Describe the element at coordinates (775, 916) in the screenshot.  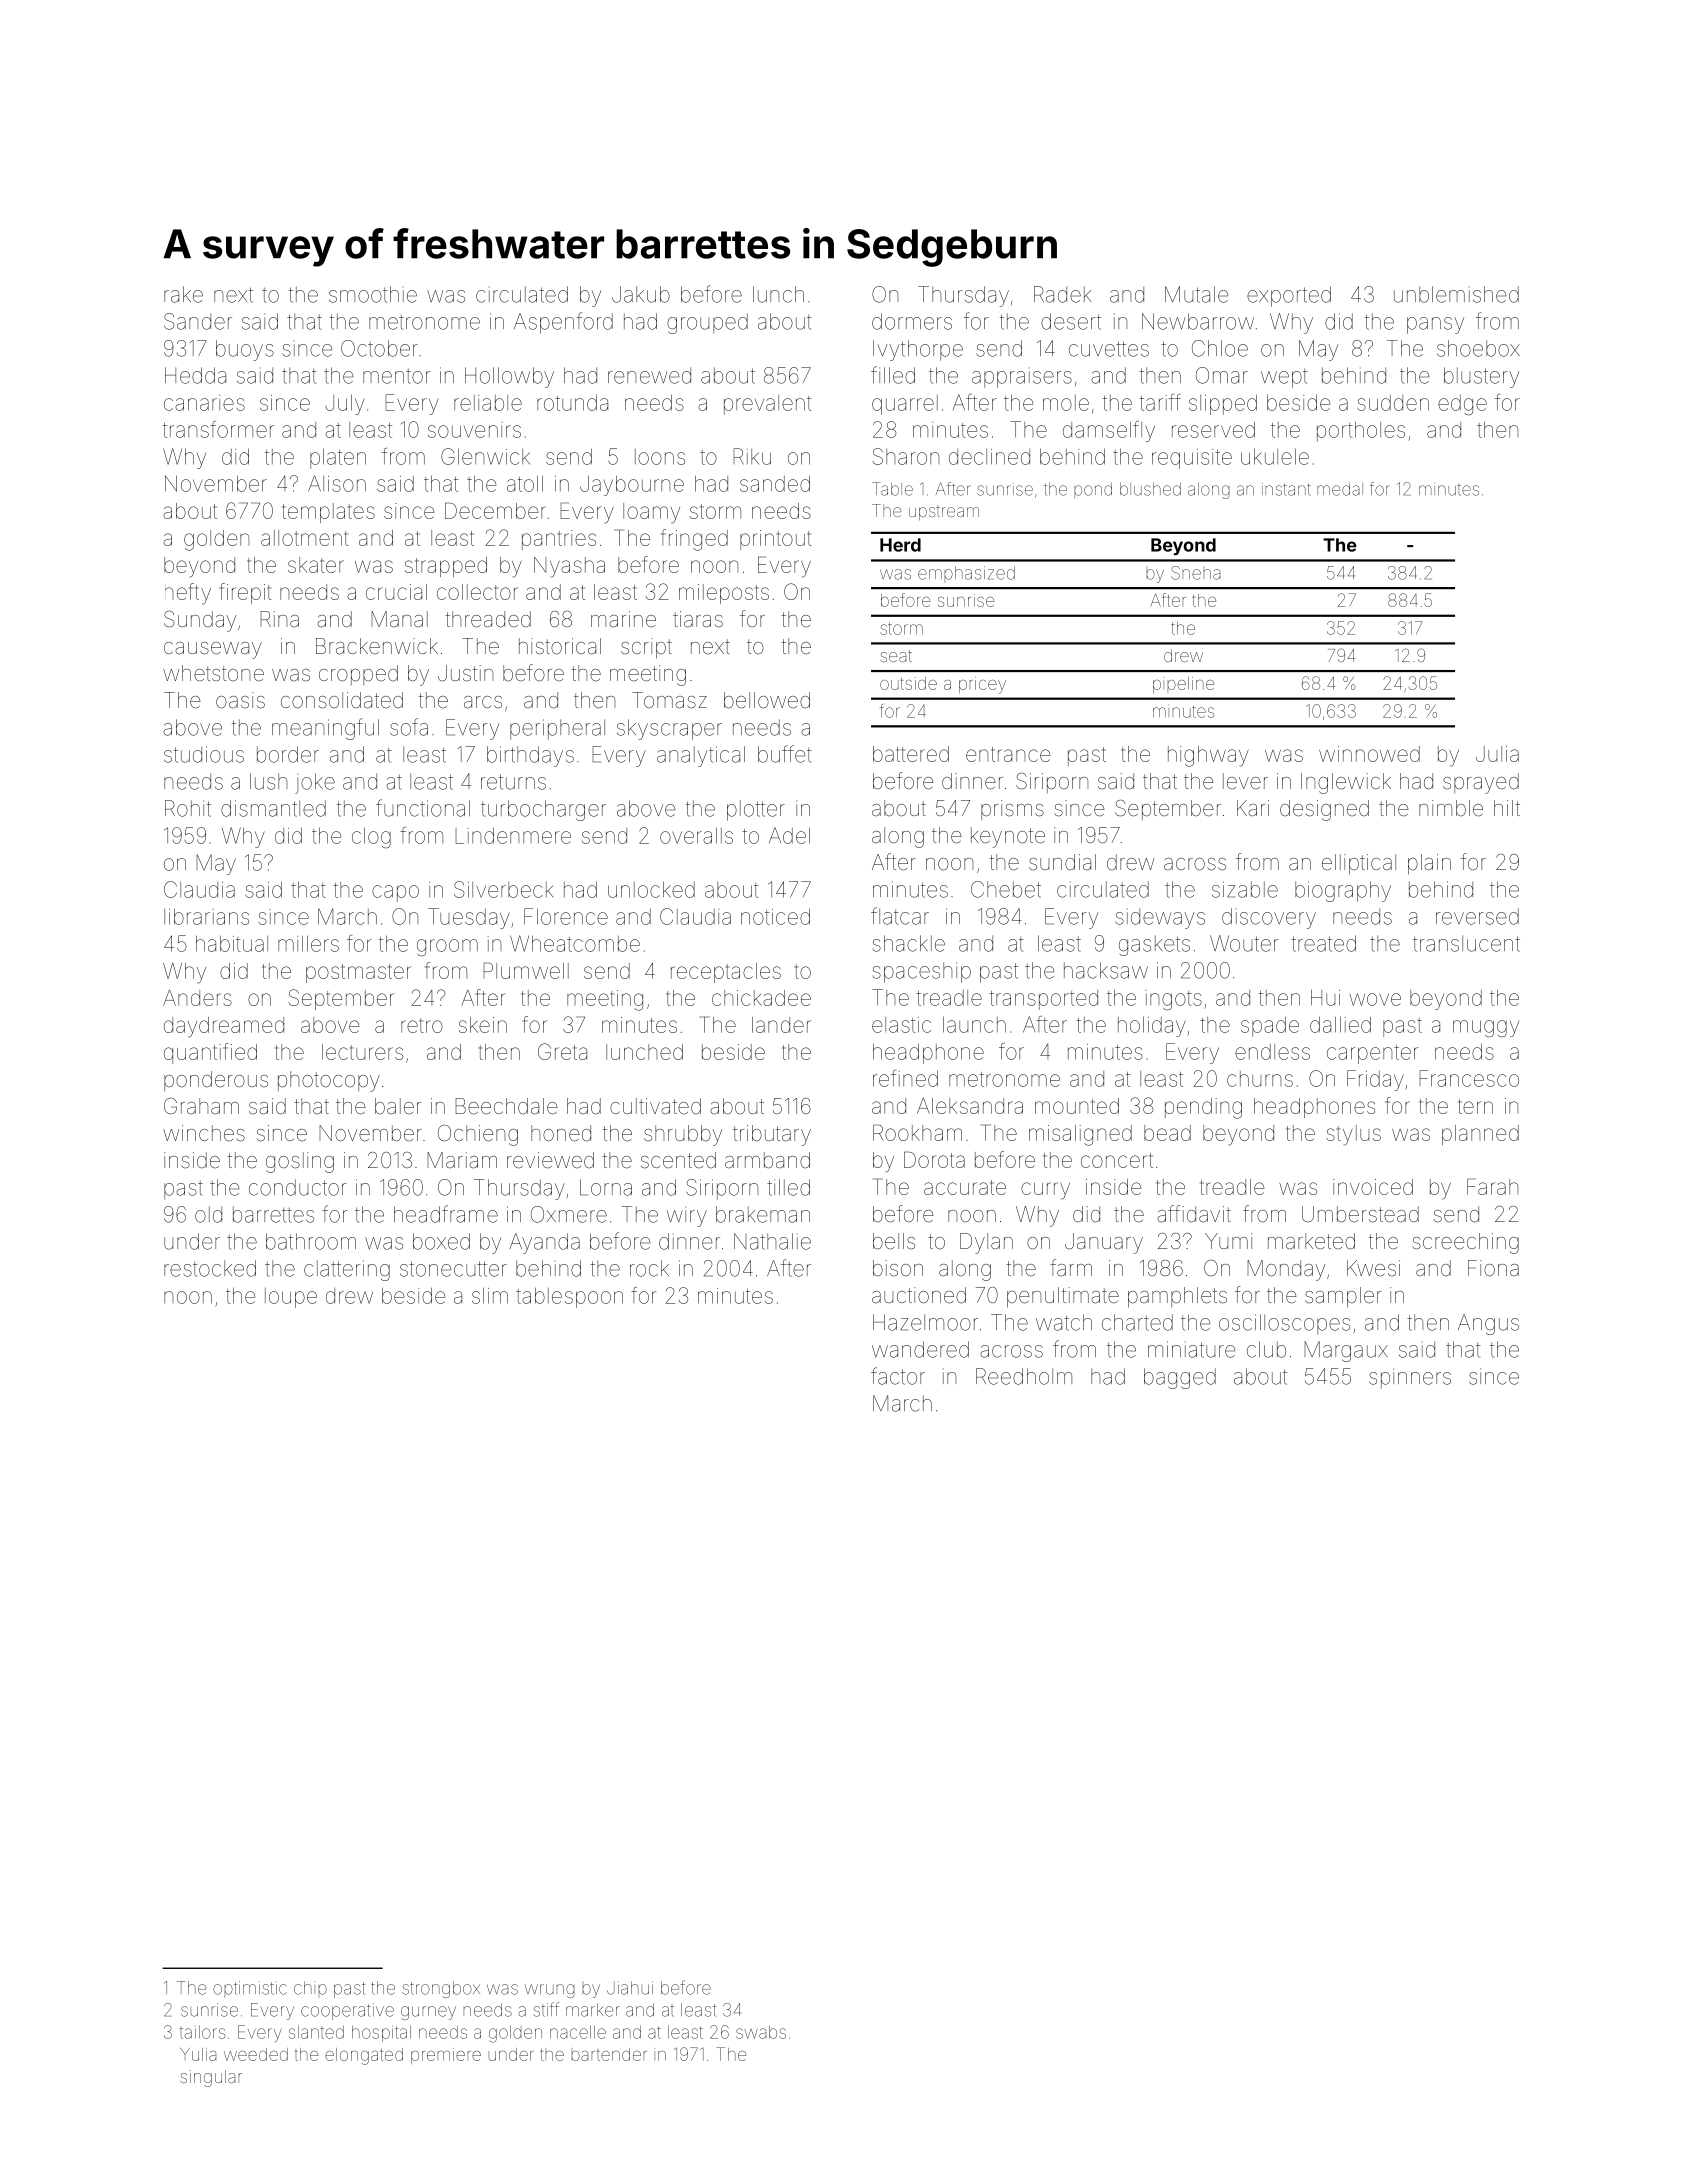
I see `noticed` at that location.
